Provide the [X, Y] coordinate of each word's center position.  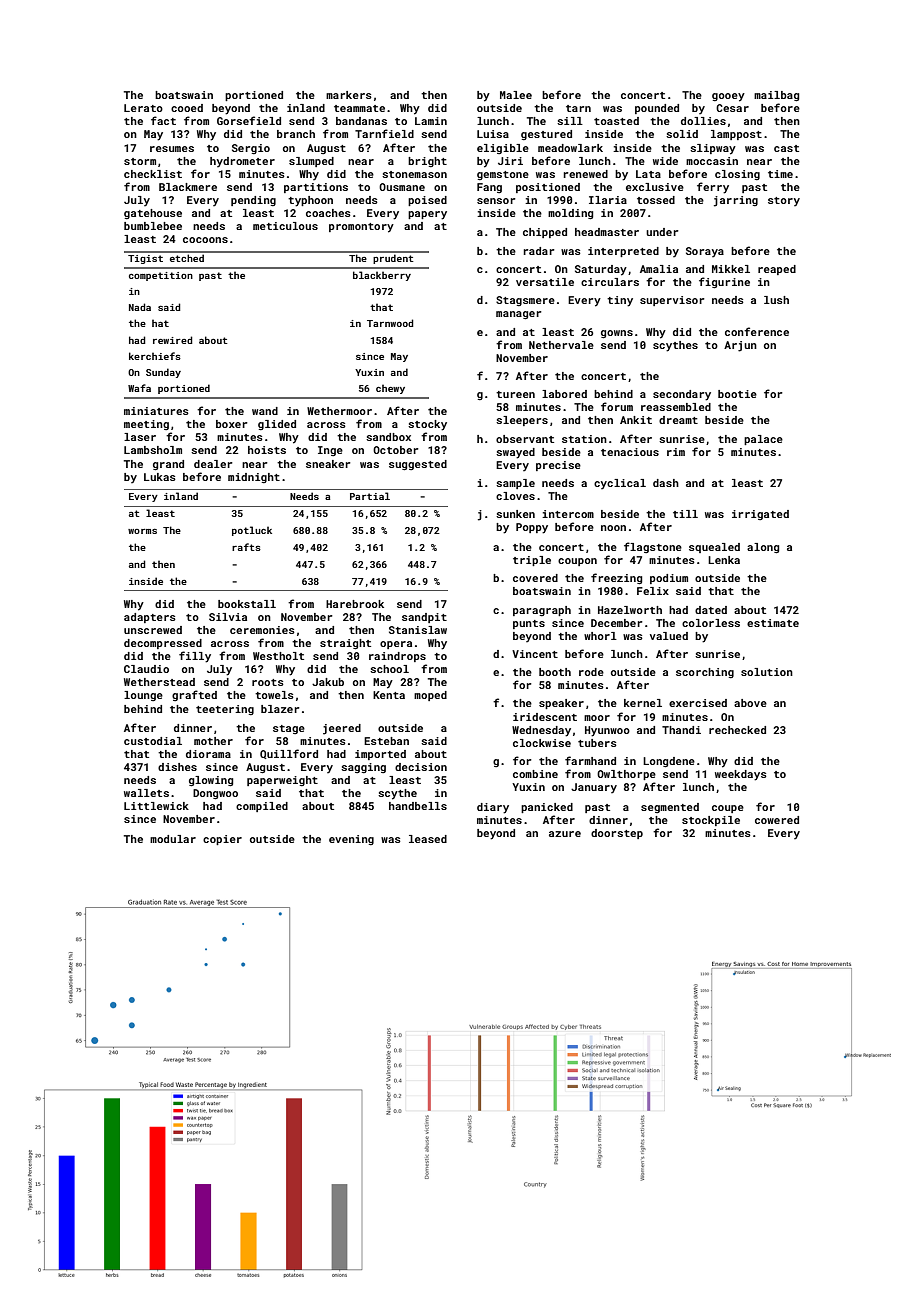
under [662, 232]
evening [351, 840]
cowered [777, 820]
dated [711, 610]
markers [349, 95]
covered [535, 578]
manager [518, 315]
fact [163, 120]
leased [428, 839]
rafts [246, 547]
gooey [728, 97]
